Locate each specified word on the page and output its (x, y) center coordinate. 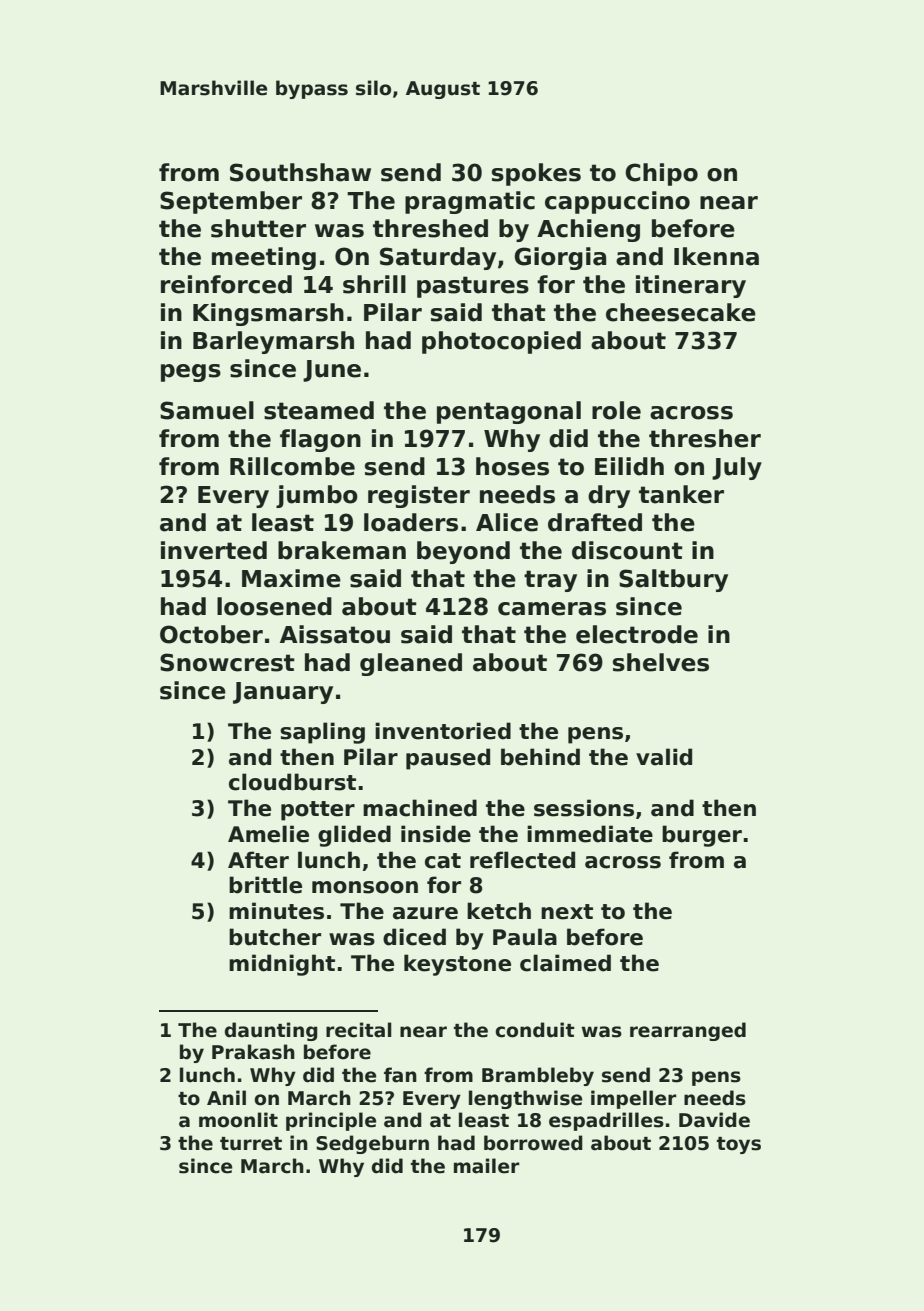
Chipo (661, 174)
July (737, 468)
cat (443, 861)
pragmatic (470, 202)
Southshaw (300, 172)
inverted (214, 550)
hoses (512, 466)
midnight (282, 965)
